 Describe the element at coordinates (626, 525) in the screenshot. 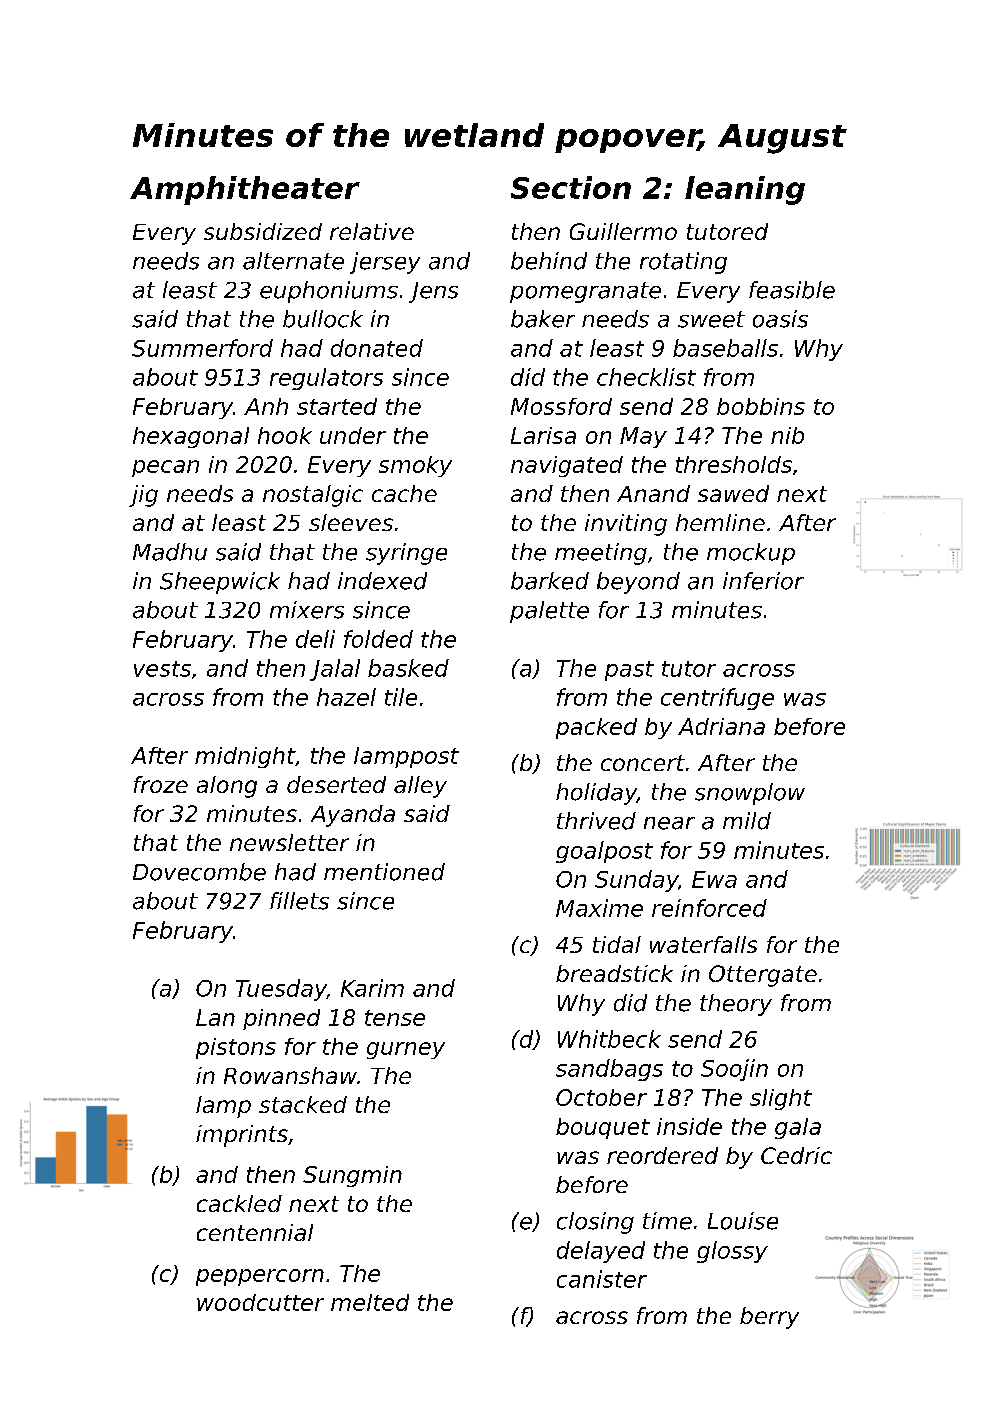

I see `inviting` at that location.
